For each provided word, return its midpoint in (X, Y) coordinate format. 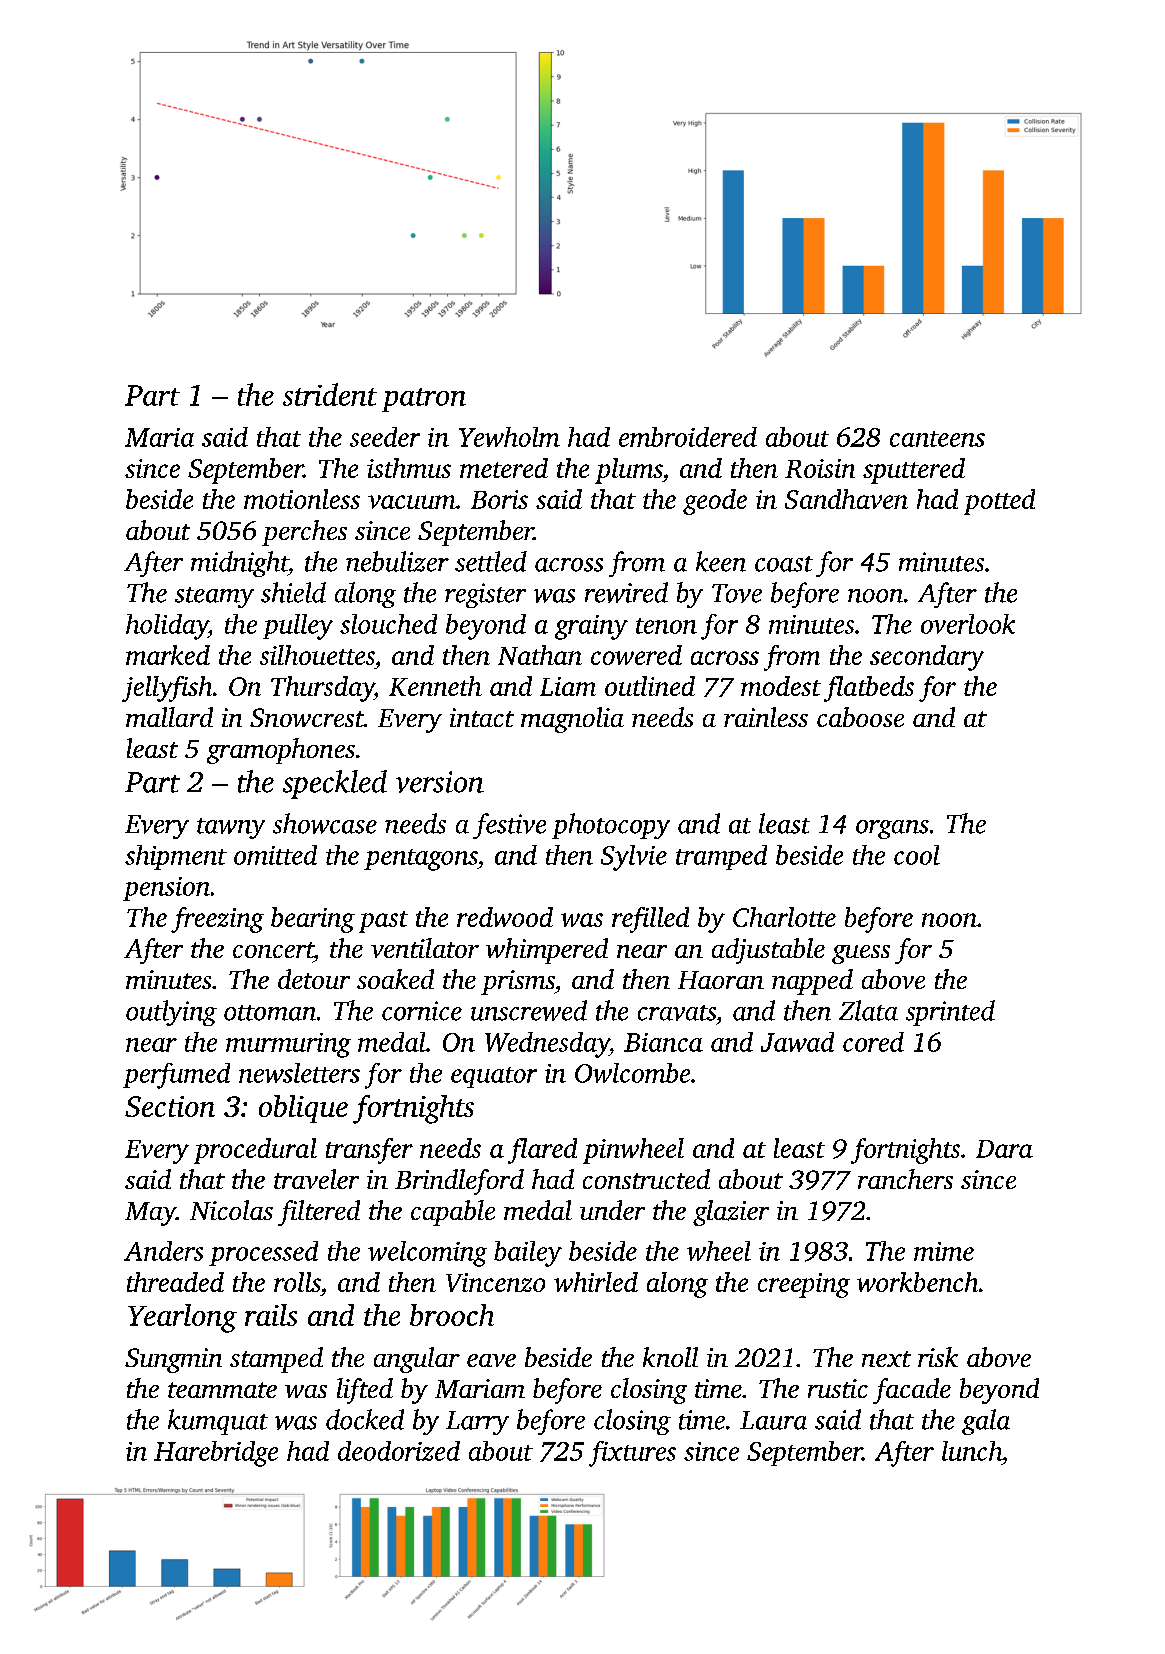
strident (330, 394)
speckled (335, 784)
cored (873, 1042)
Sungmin (173, 1360)
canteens (937, 439)
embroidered (688, 437)
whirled (596, 1282)
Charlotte (784, 917)
